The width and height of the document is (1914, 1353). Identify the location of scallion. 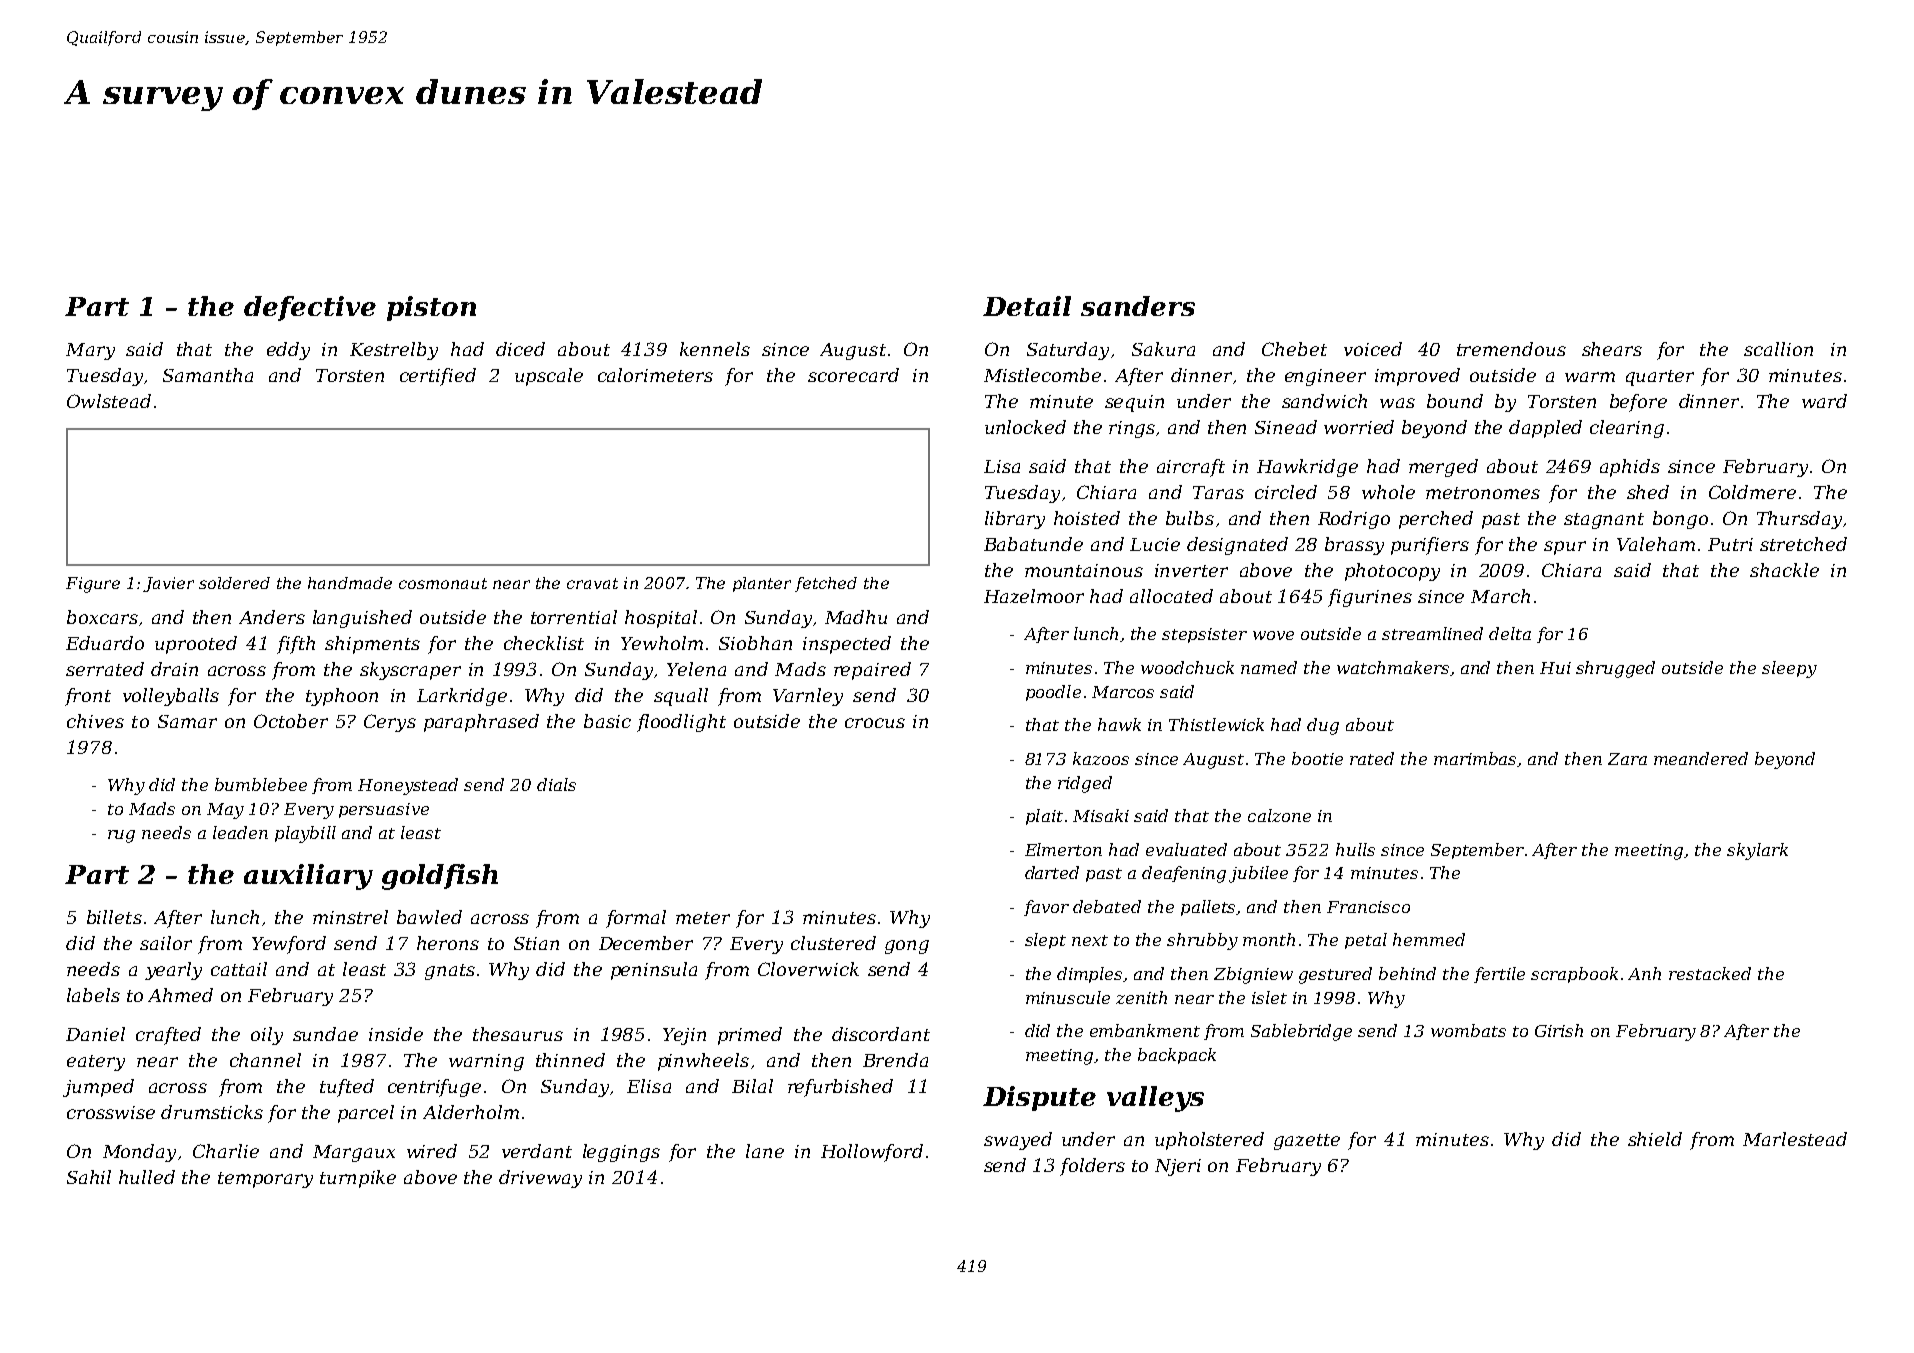
(1778, 349).
